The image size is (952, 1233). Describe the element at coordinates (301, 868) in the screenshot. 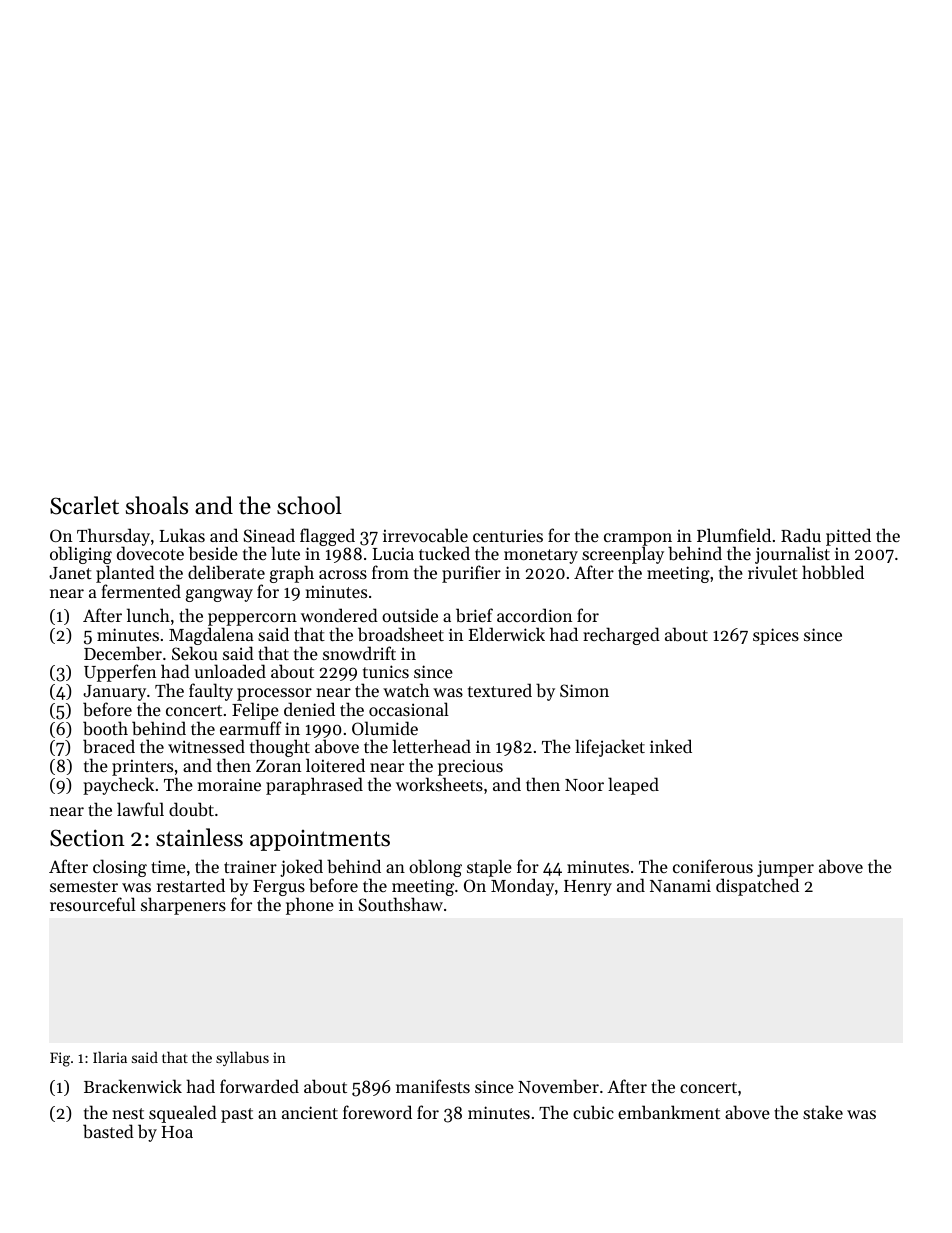

I see `joked` at that location.
